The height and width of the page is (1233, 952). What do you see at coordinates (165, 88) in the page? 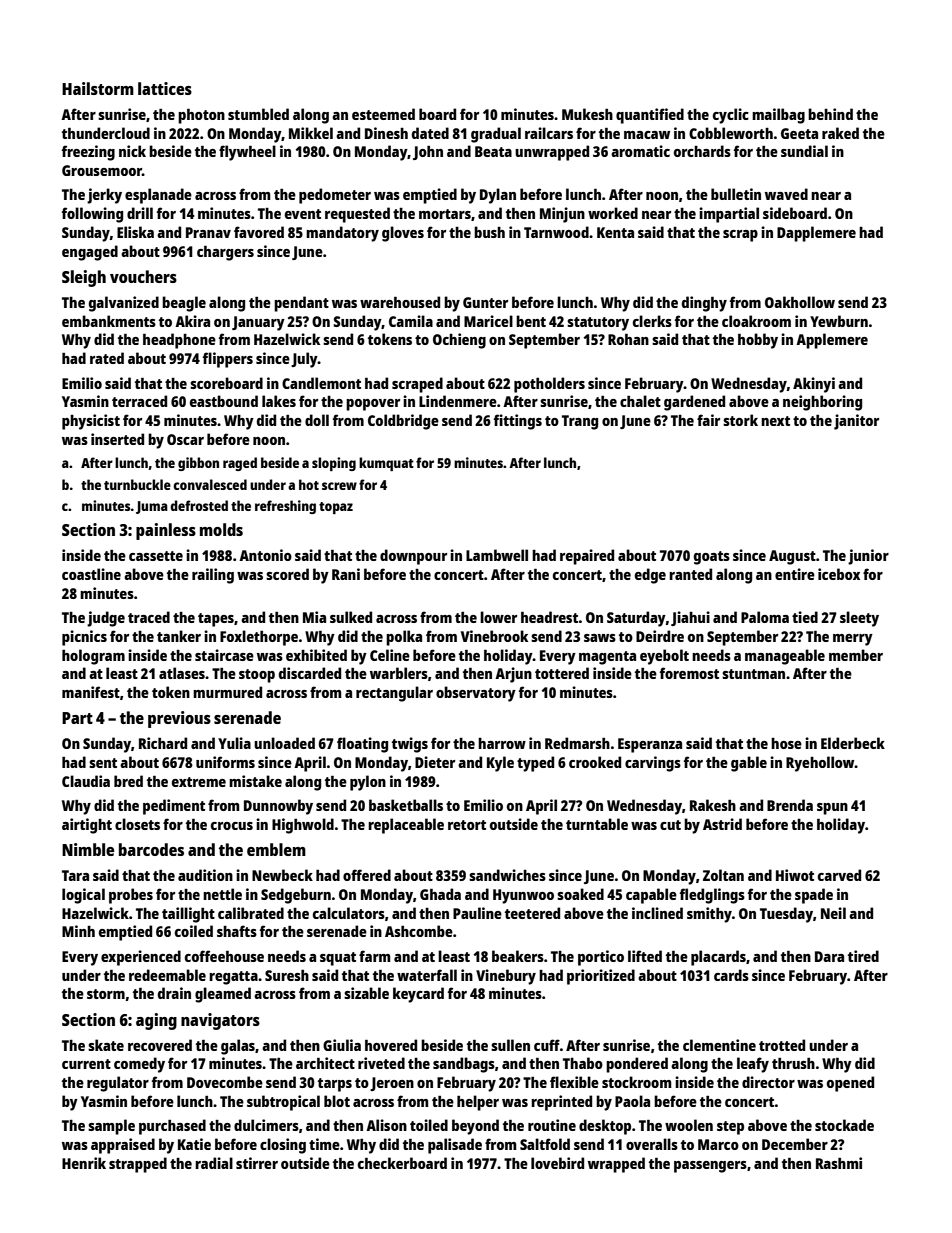
I see `lattices` at bounding box center [165, 88].
